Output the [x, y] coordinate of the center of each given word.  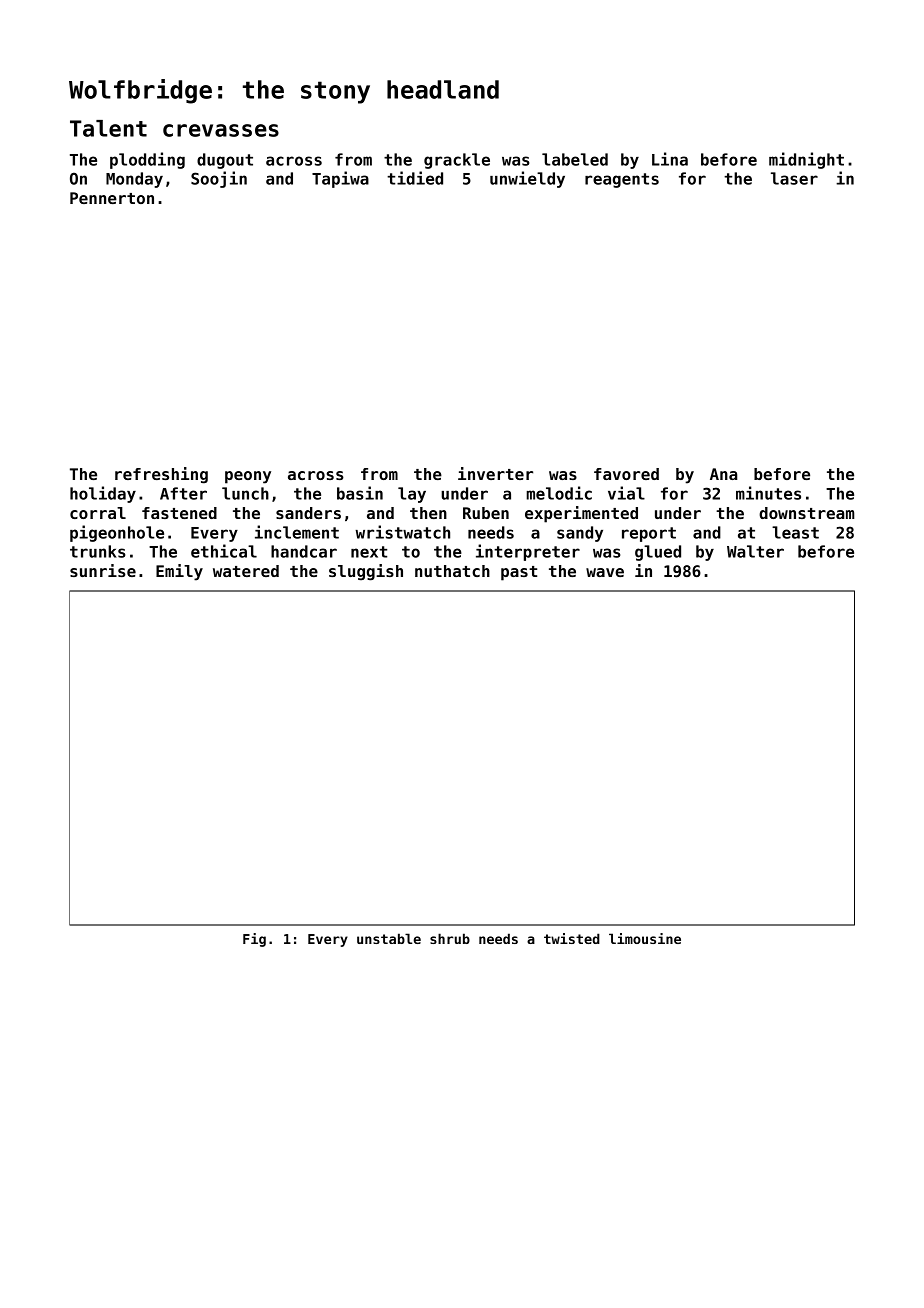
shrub [450, 938]
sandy [580, 534]
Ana [723, 474]
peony [248, 477]
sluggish [366, 572]
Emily [179, 572]
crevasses [221, 130]
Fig [254, 940]
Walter [755, 551]
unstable [389, 938]
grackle [457, 161]
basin [360, 493]
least [795, 532]
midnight [806, 160]
